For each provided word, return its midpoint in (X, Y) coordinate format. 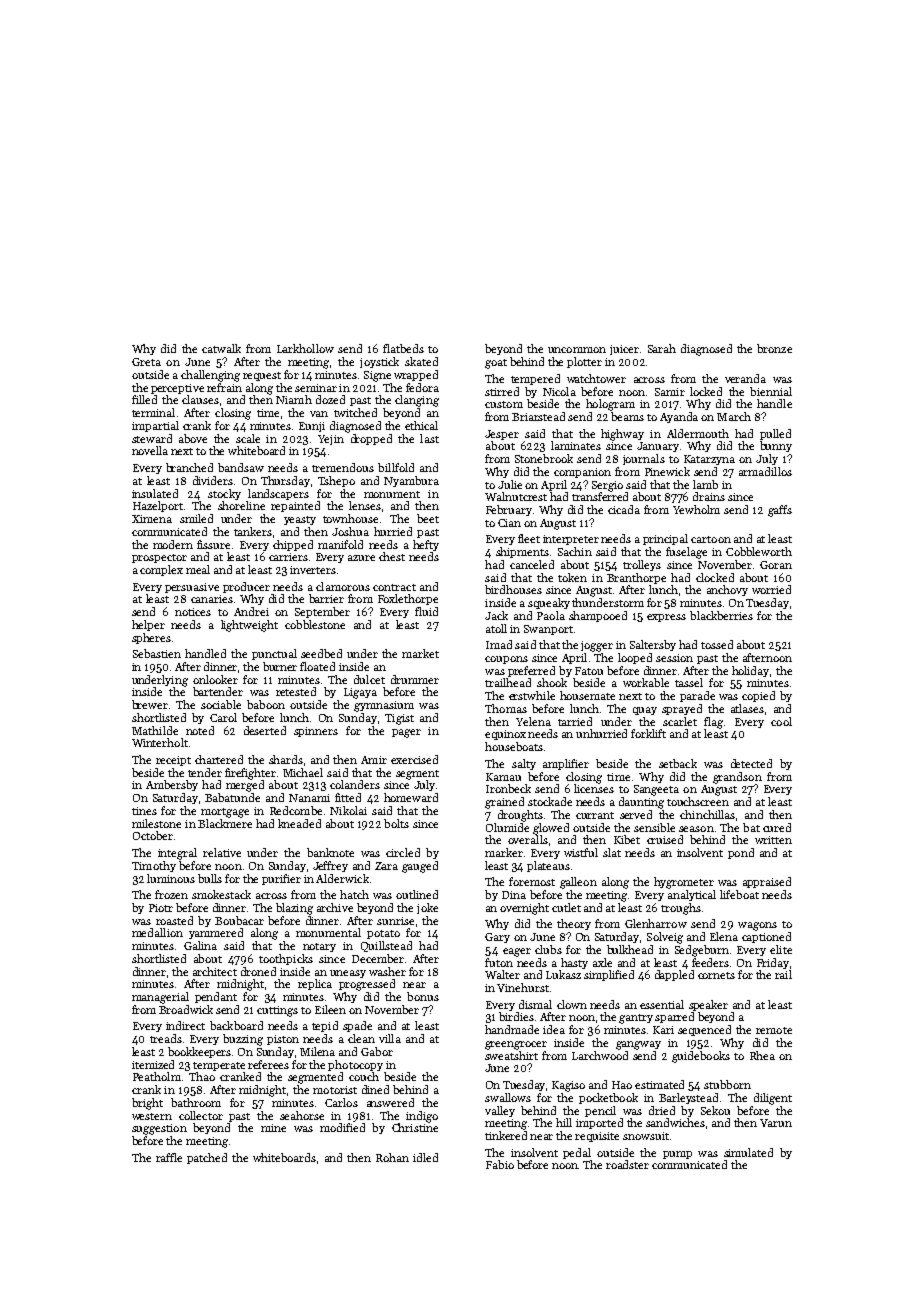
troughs (681, 909)
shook (552, 682)
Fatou (589, 671)
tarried (575, 721)
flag (713, 723)
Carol (223, 717)
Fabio (500, 1164)
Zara (386, 866)
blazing (294, 909)
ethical (421, 425)
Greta (146, 362)
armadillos (765, 471)
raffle (169, 1157)
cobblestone (315, 624)
